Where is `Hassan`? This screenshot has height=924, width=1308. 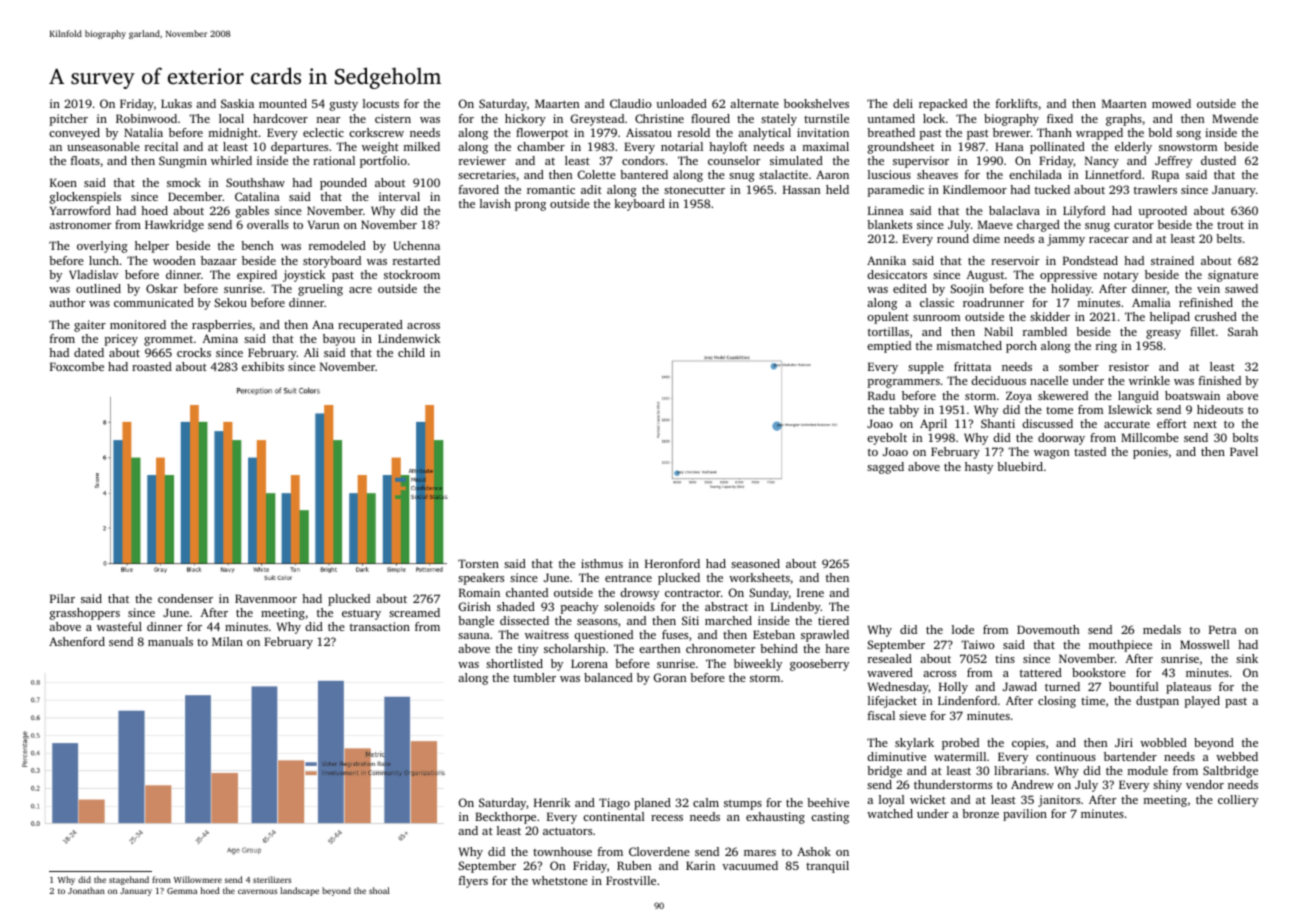
Hassan is located at coordinates (802, 189).
